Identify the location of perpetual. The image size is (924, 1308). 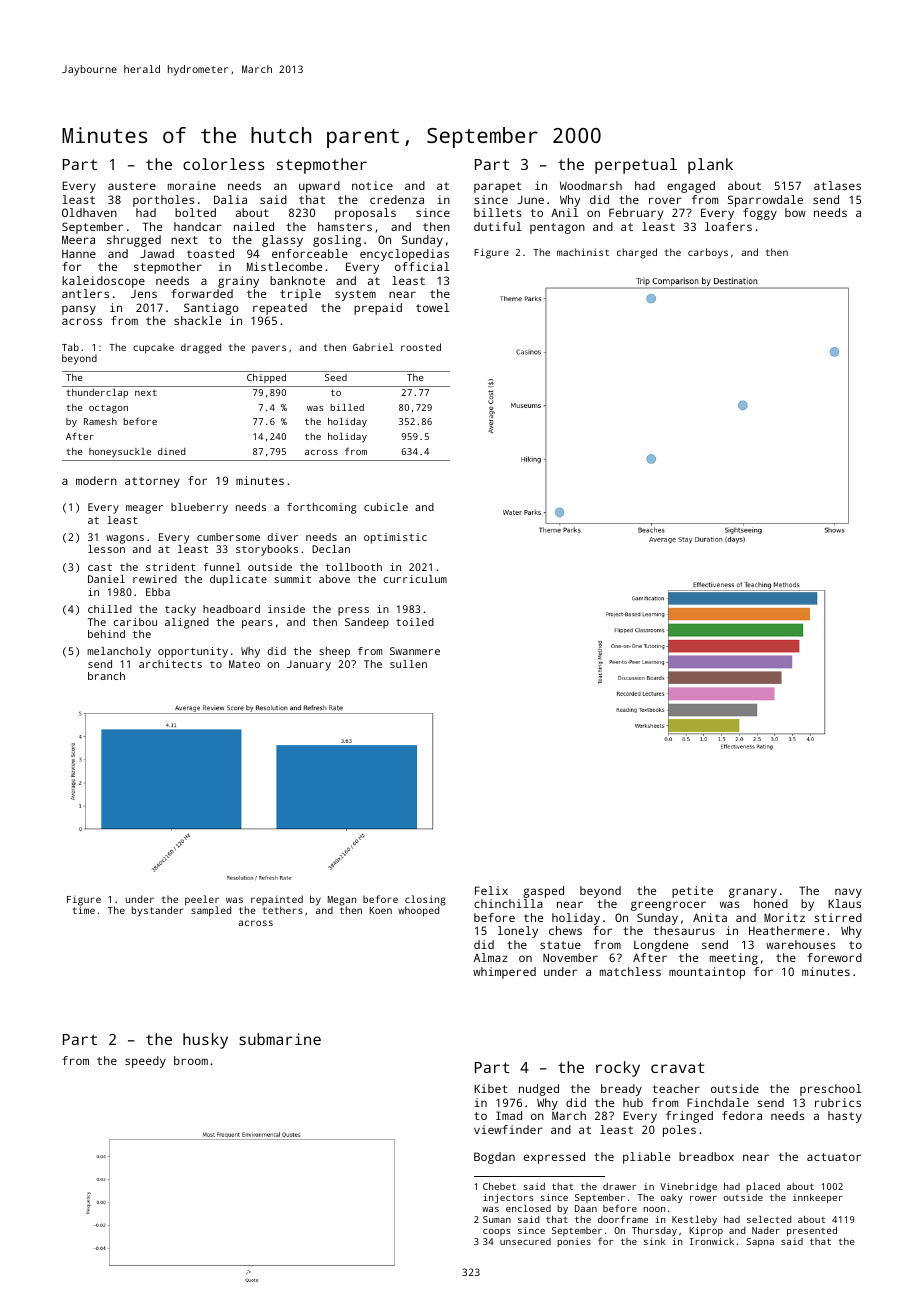
(636, 166).
